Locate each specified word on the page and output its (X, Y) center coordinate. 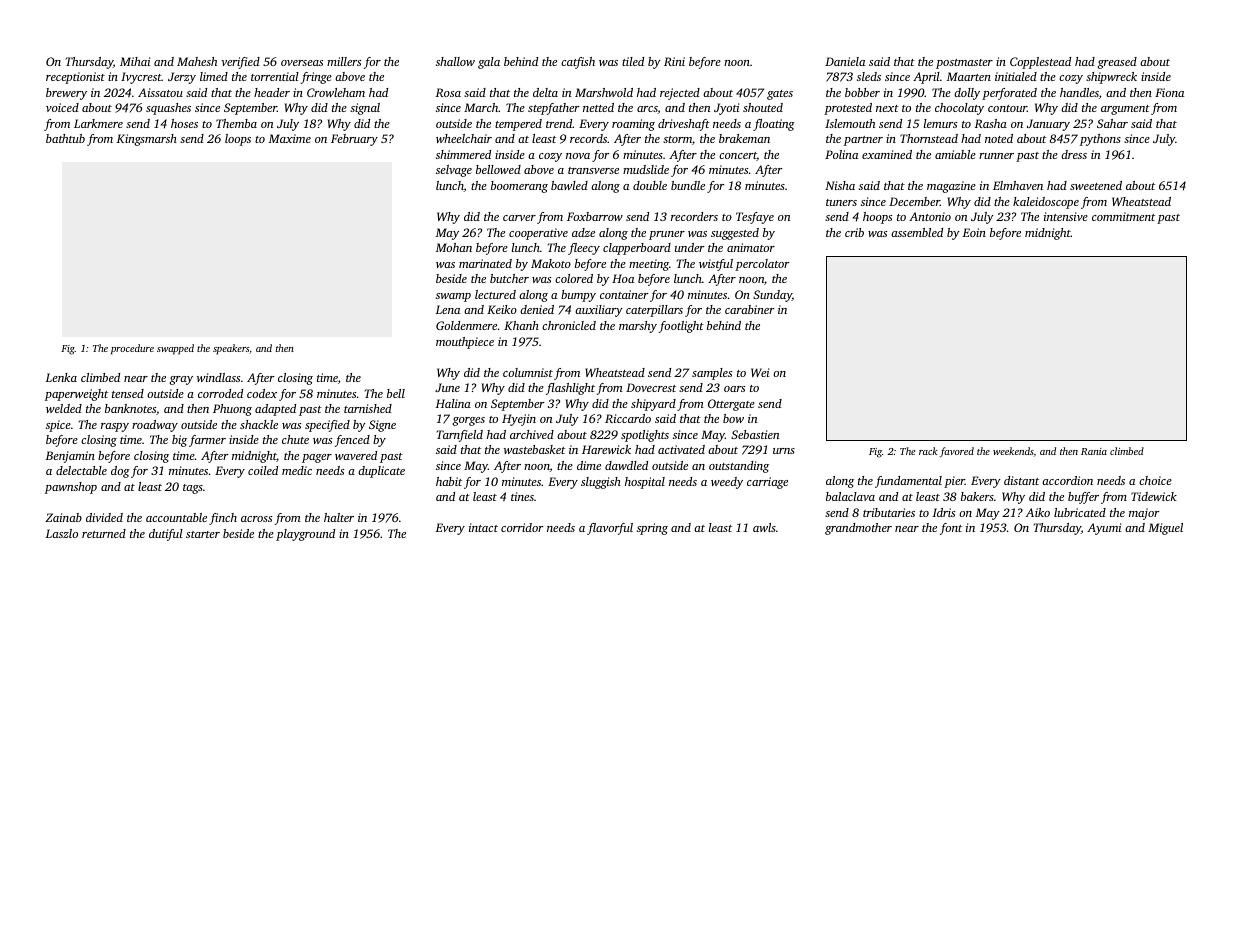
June (447, 387)
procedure (132, 349)
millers (344, 61)
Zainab (63, 517)
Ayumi (1104, 529)
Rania (1094, 451)
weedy (727, 483)
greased (1117, 63)
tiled (633, 61)
